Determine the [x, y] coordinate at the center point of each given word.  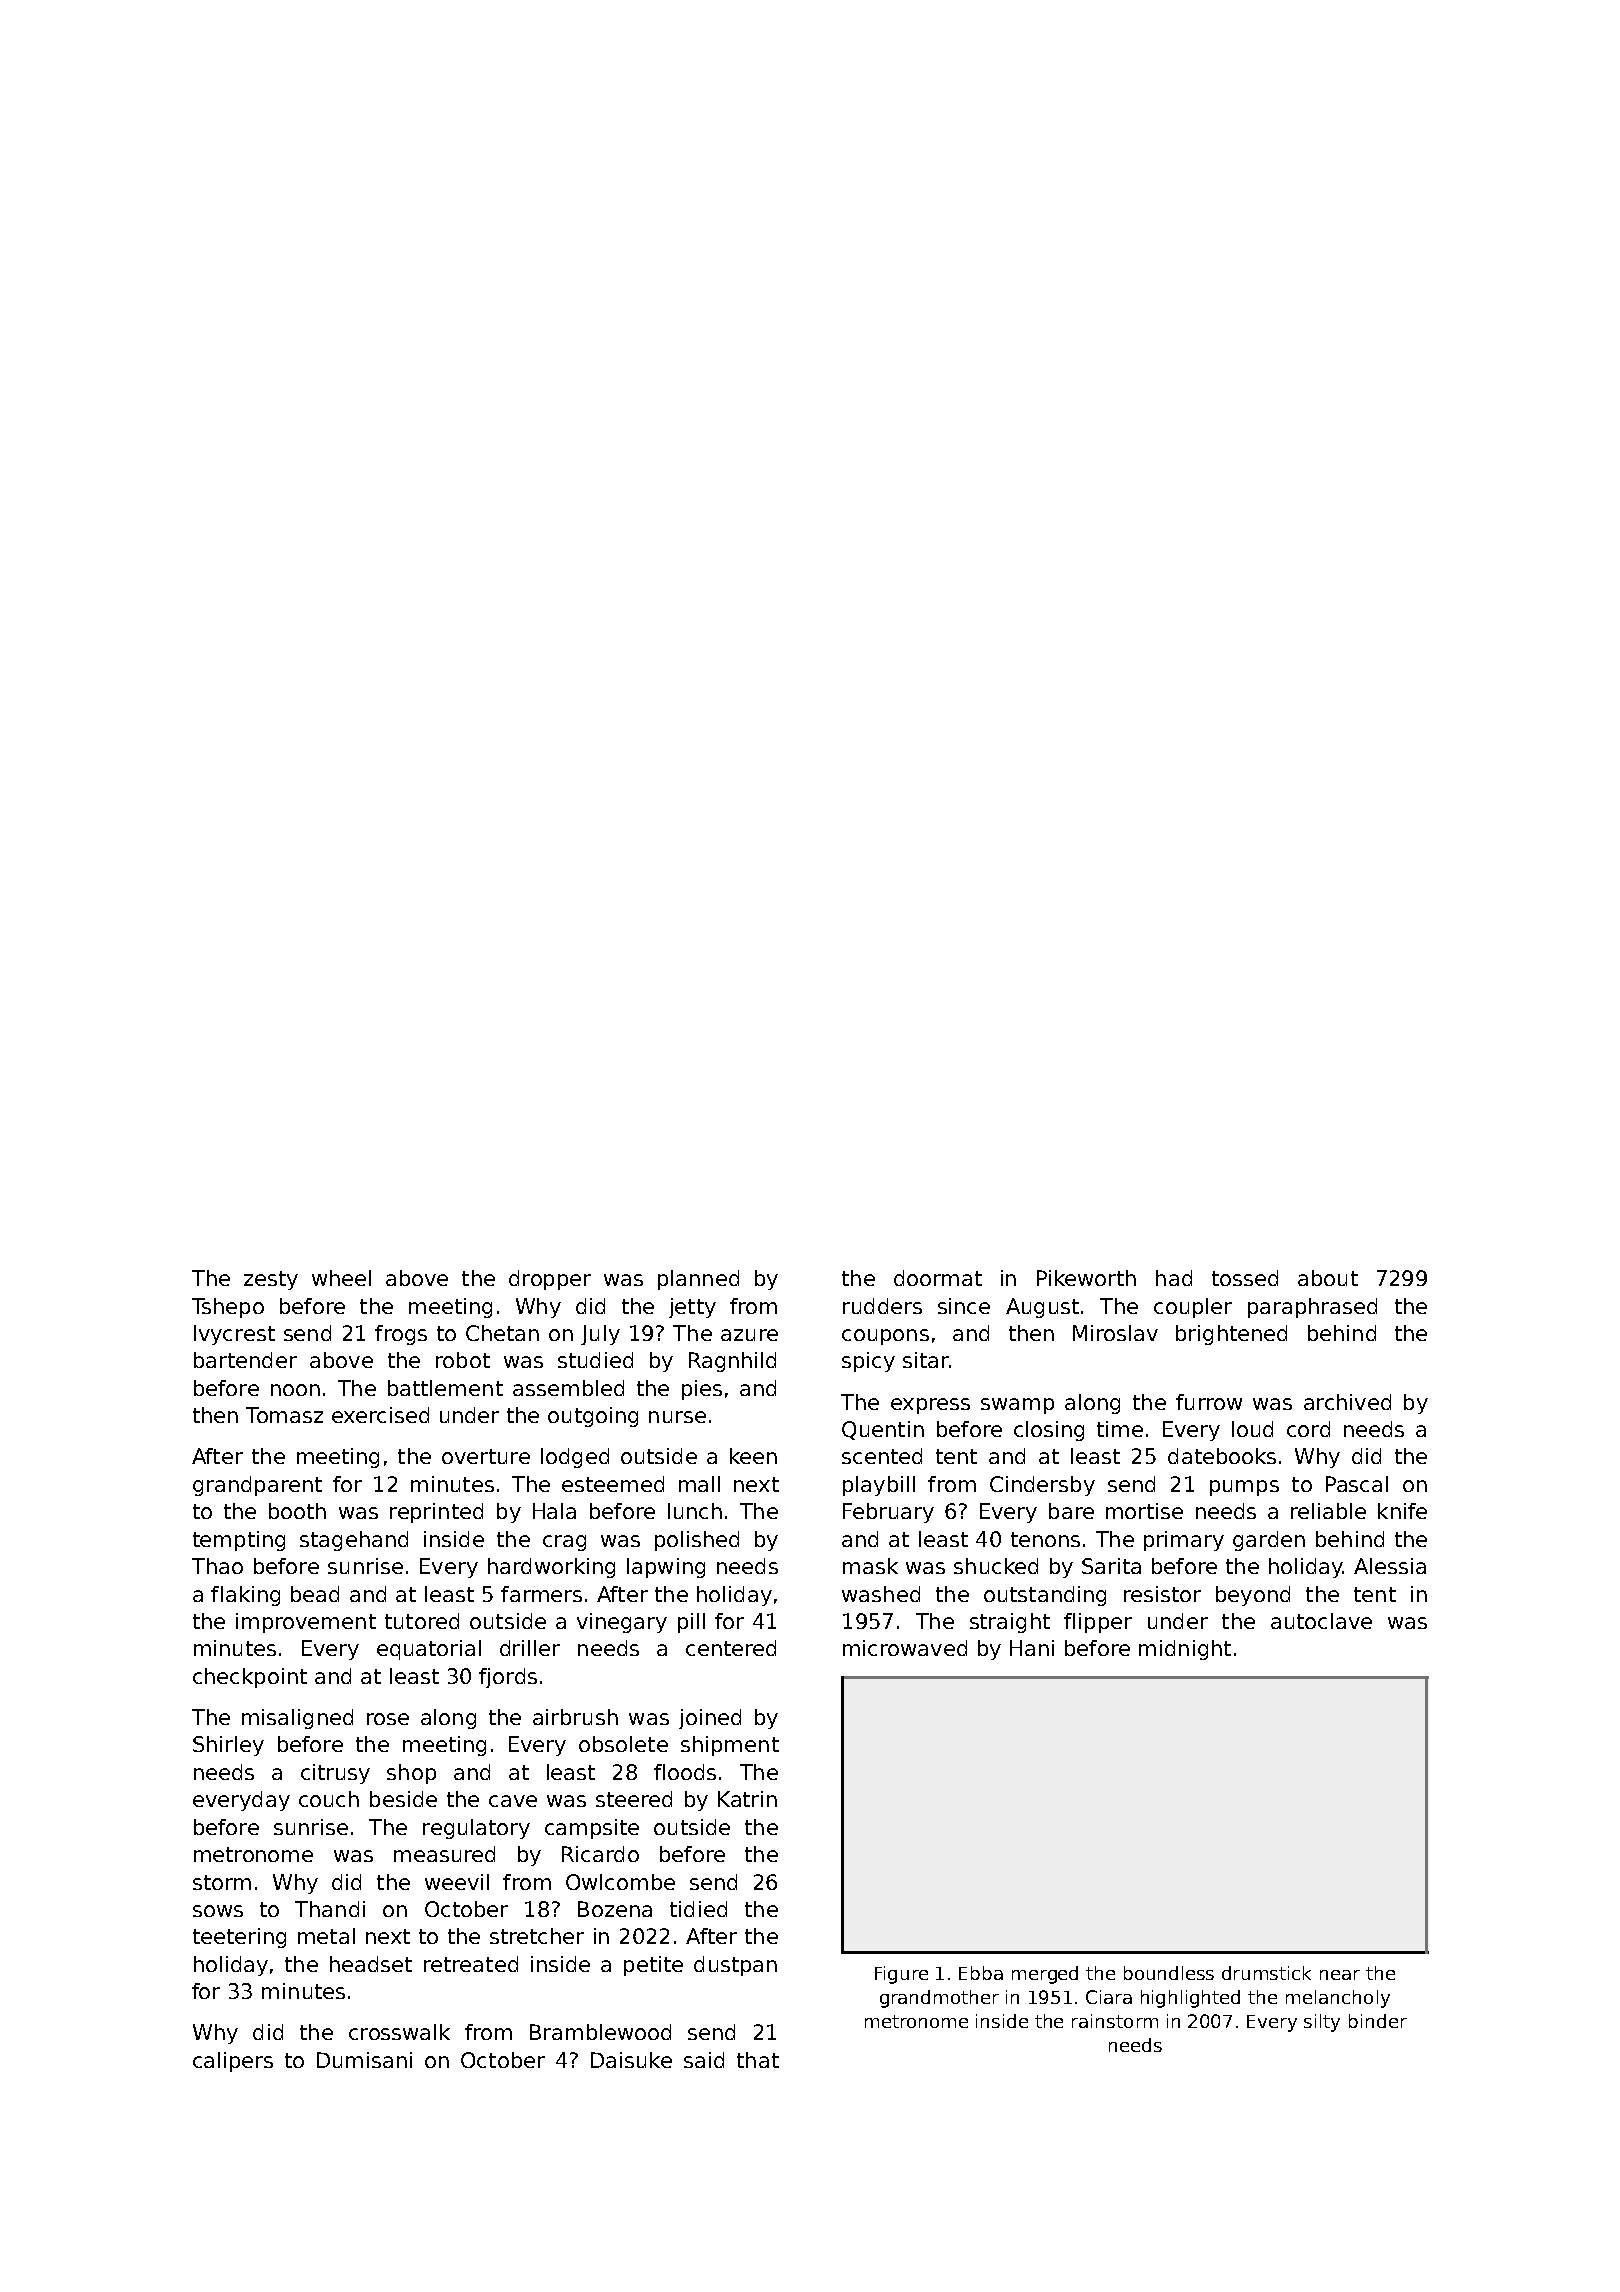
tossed [1245, 1278]
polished [697, 1541]
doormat [938, 1278]
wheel [341, 1278]
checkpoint [250, 1678]
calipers [233, 2062]
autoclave [1321, 1621]
